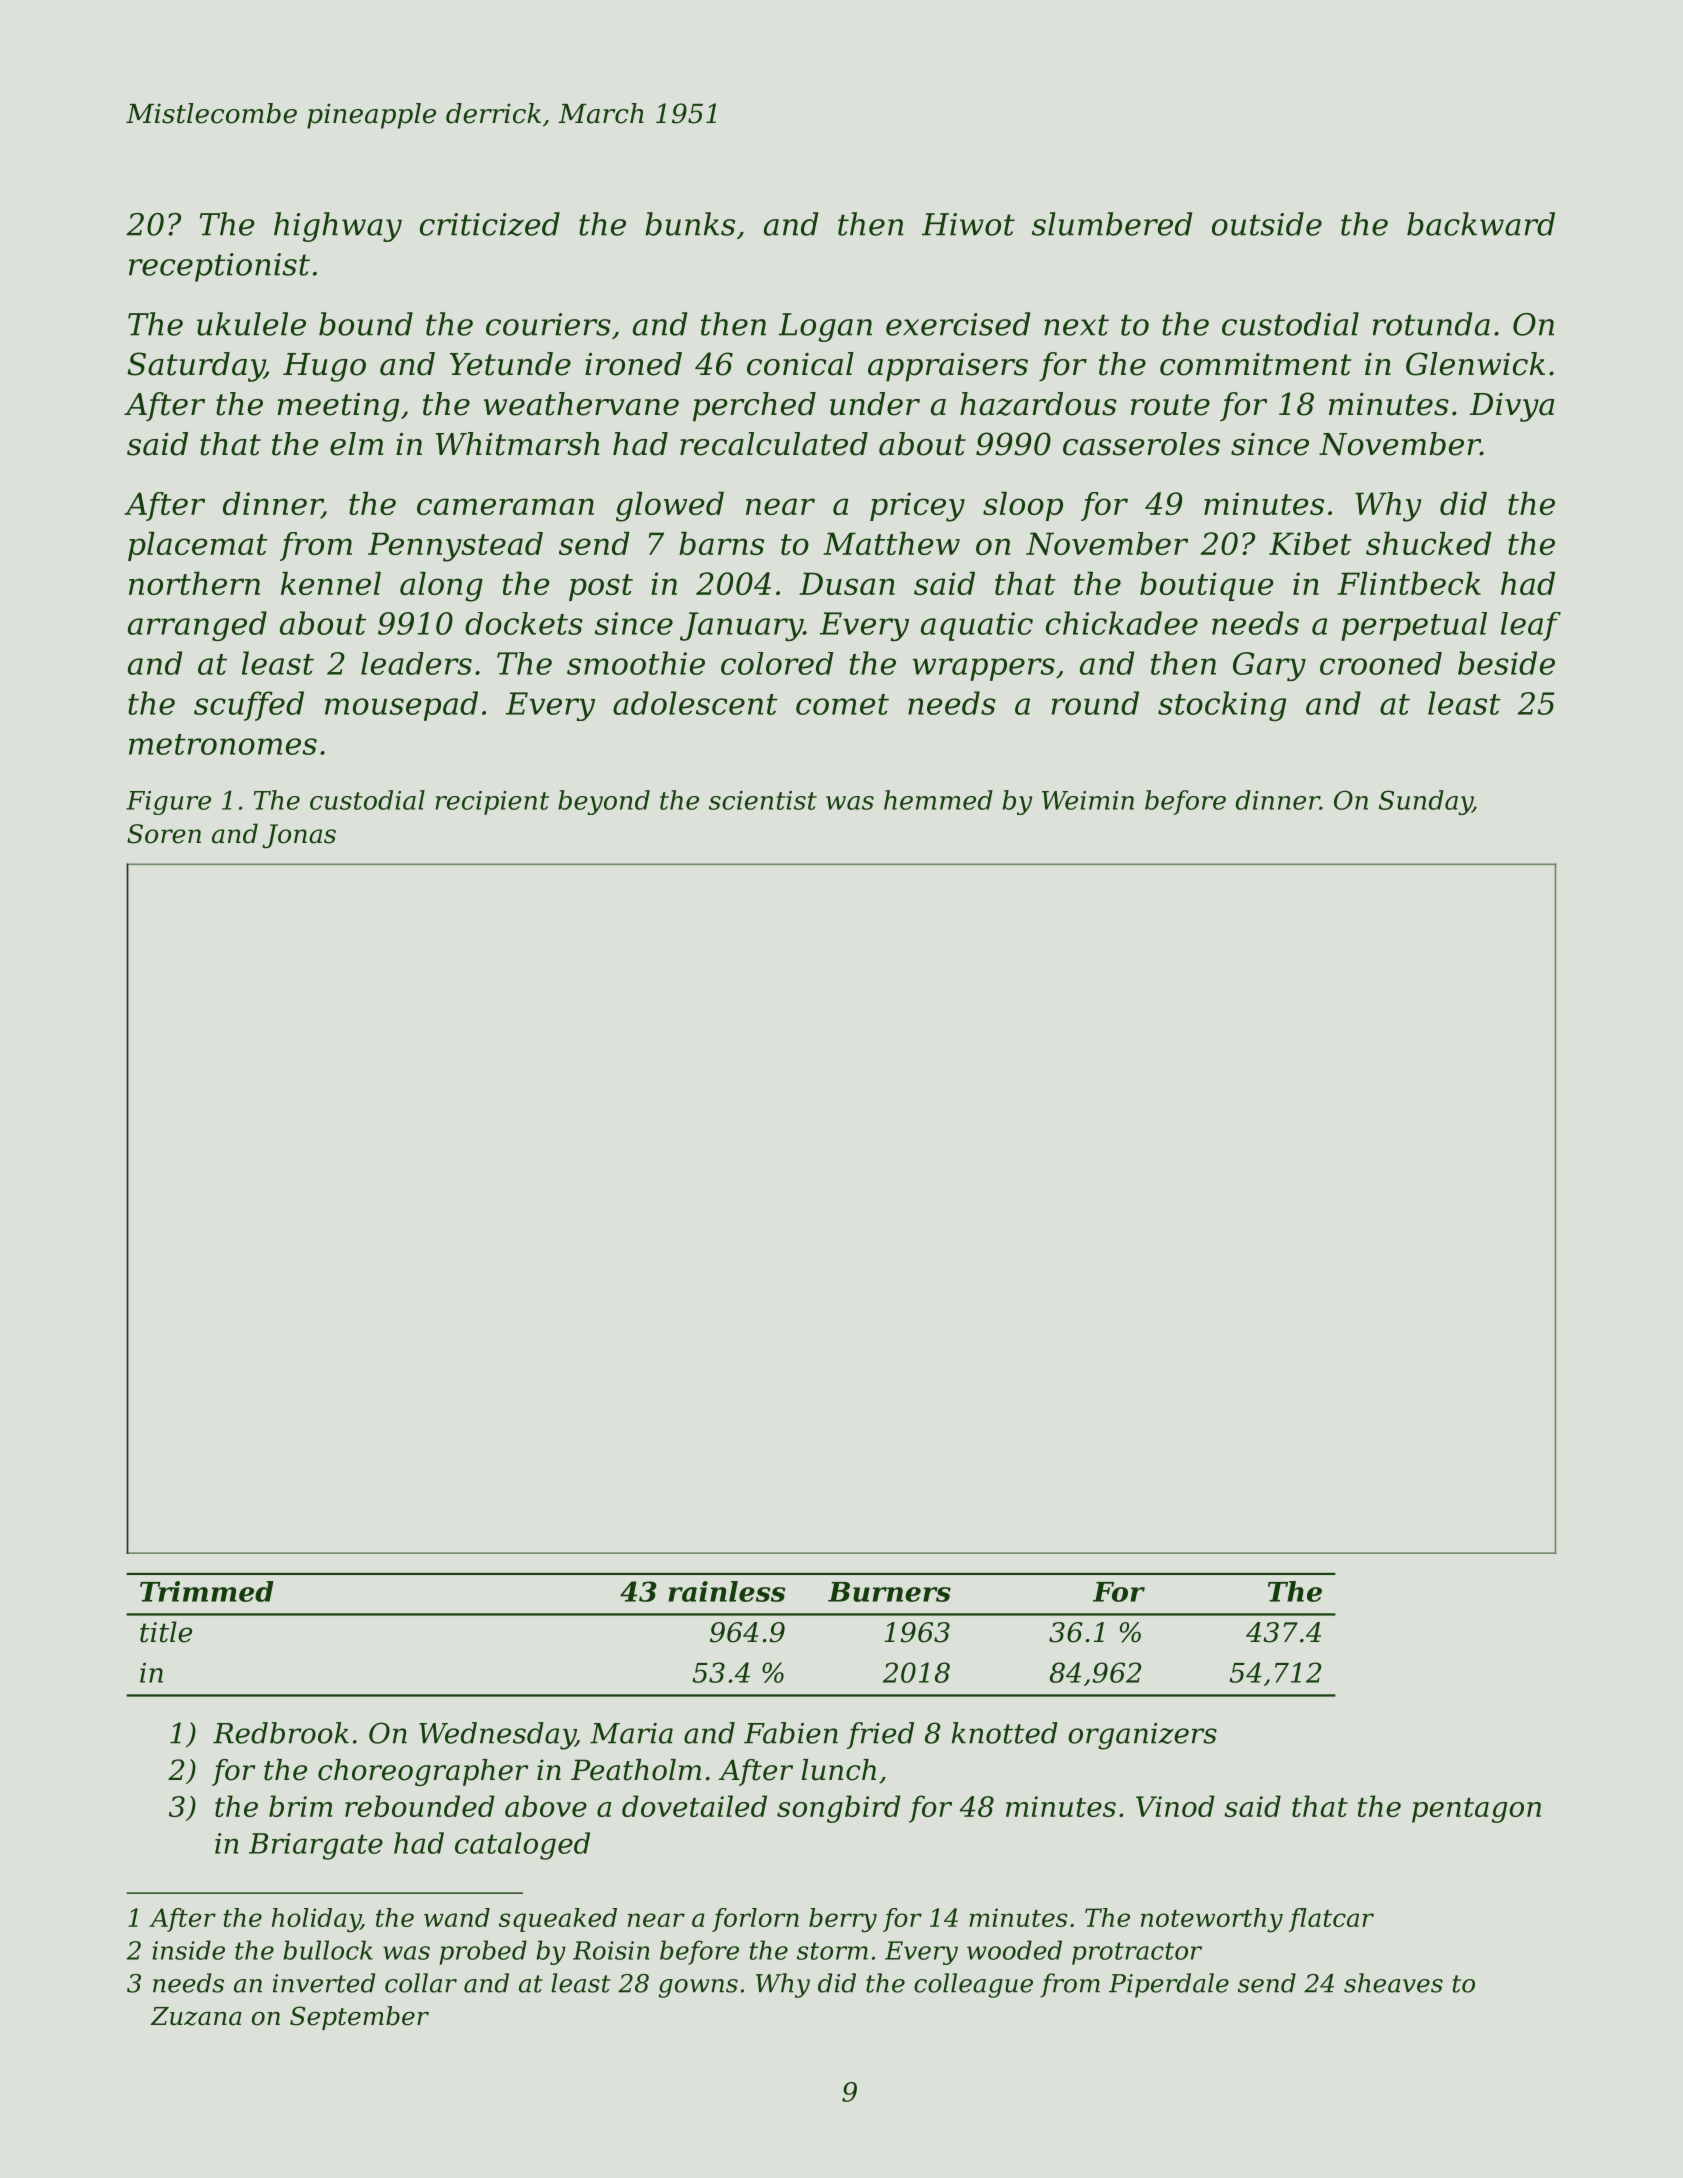 The image size is (1683, 2178). I want to click on organizers, so click(1142, 1736).
